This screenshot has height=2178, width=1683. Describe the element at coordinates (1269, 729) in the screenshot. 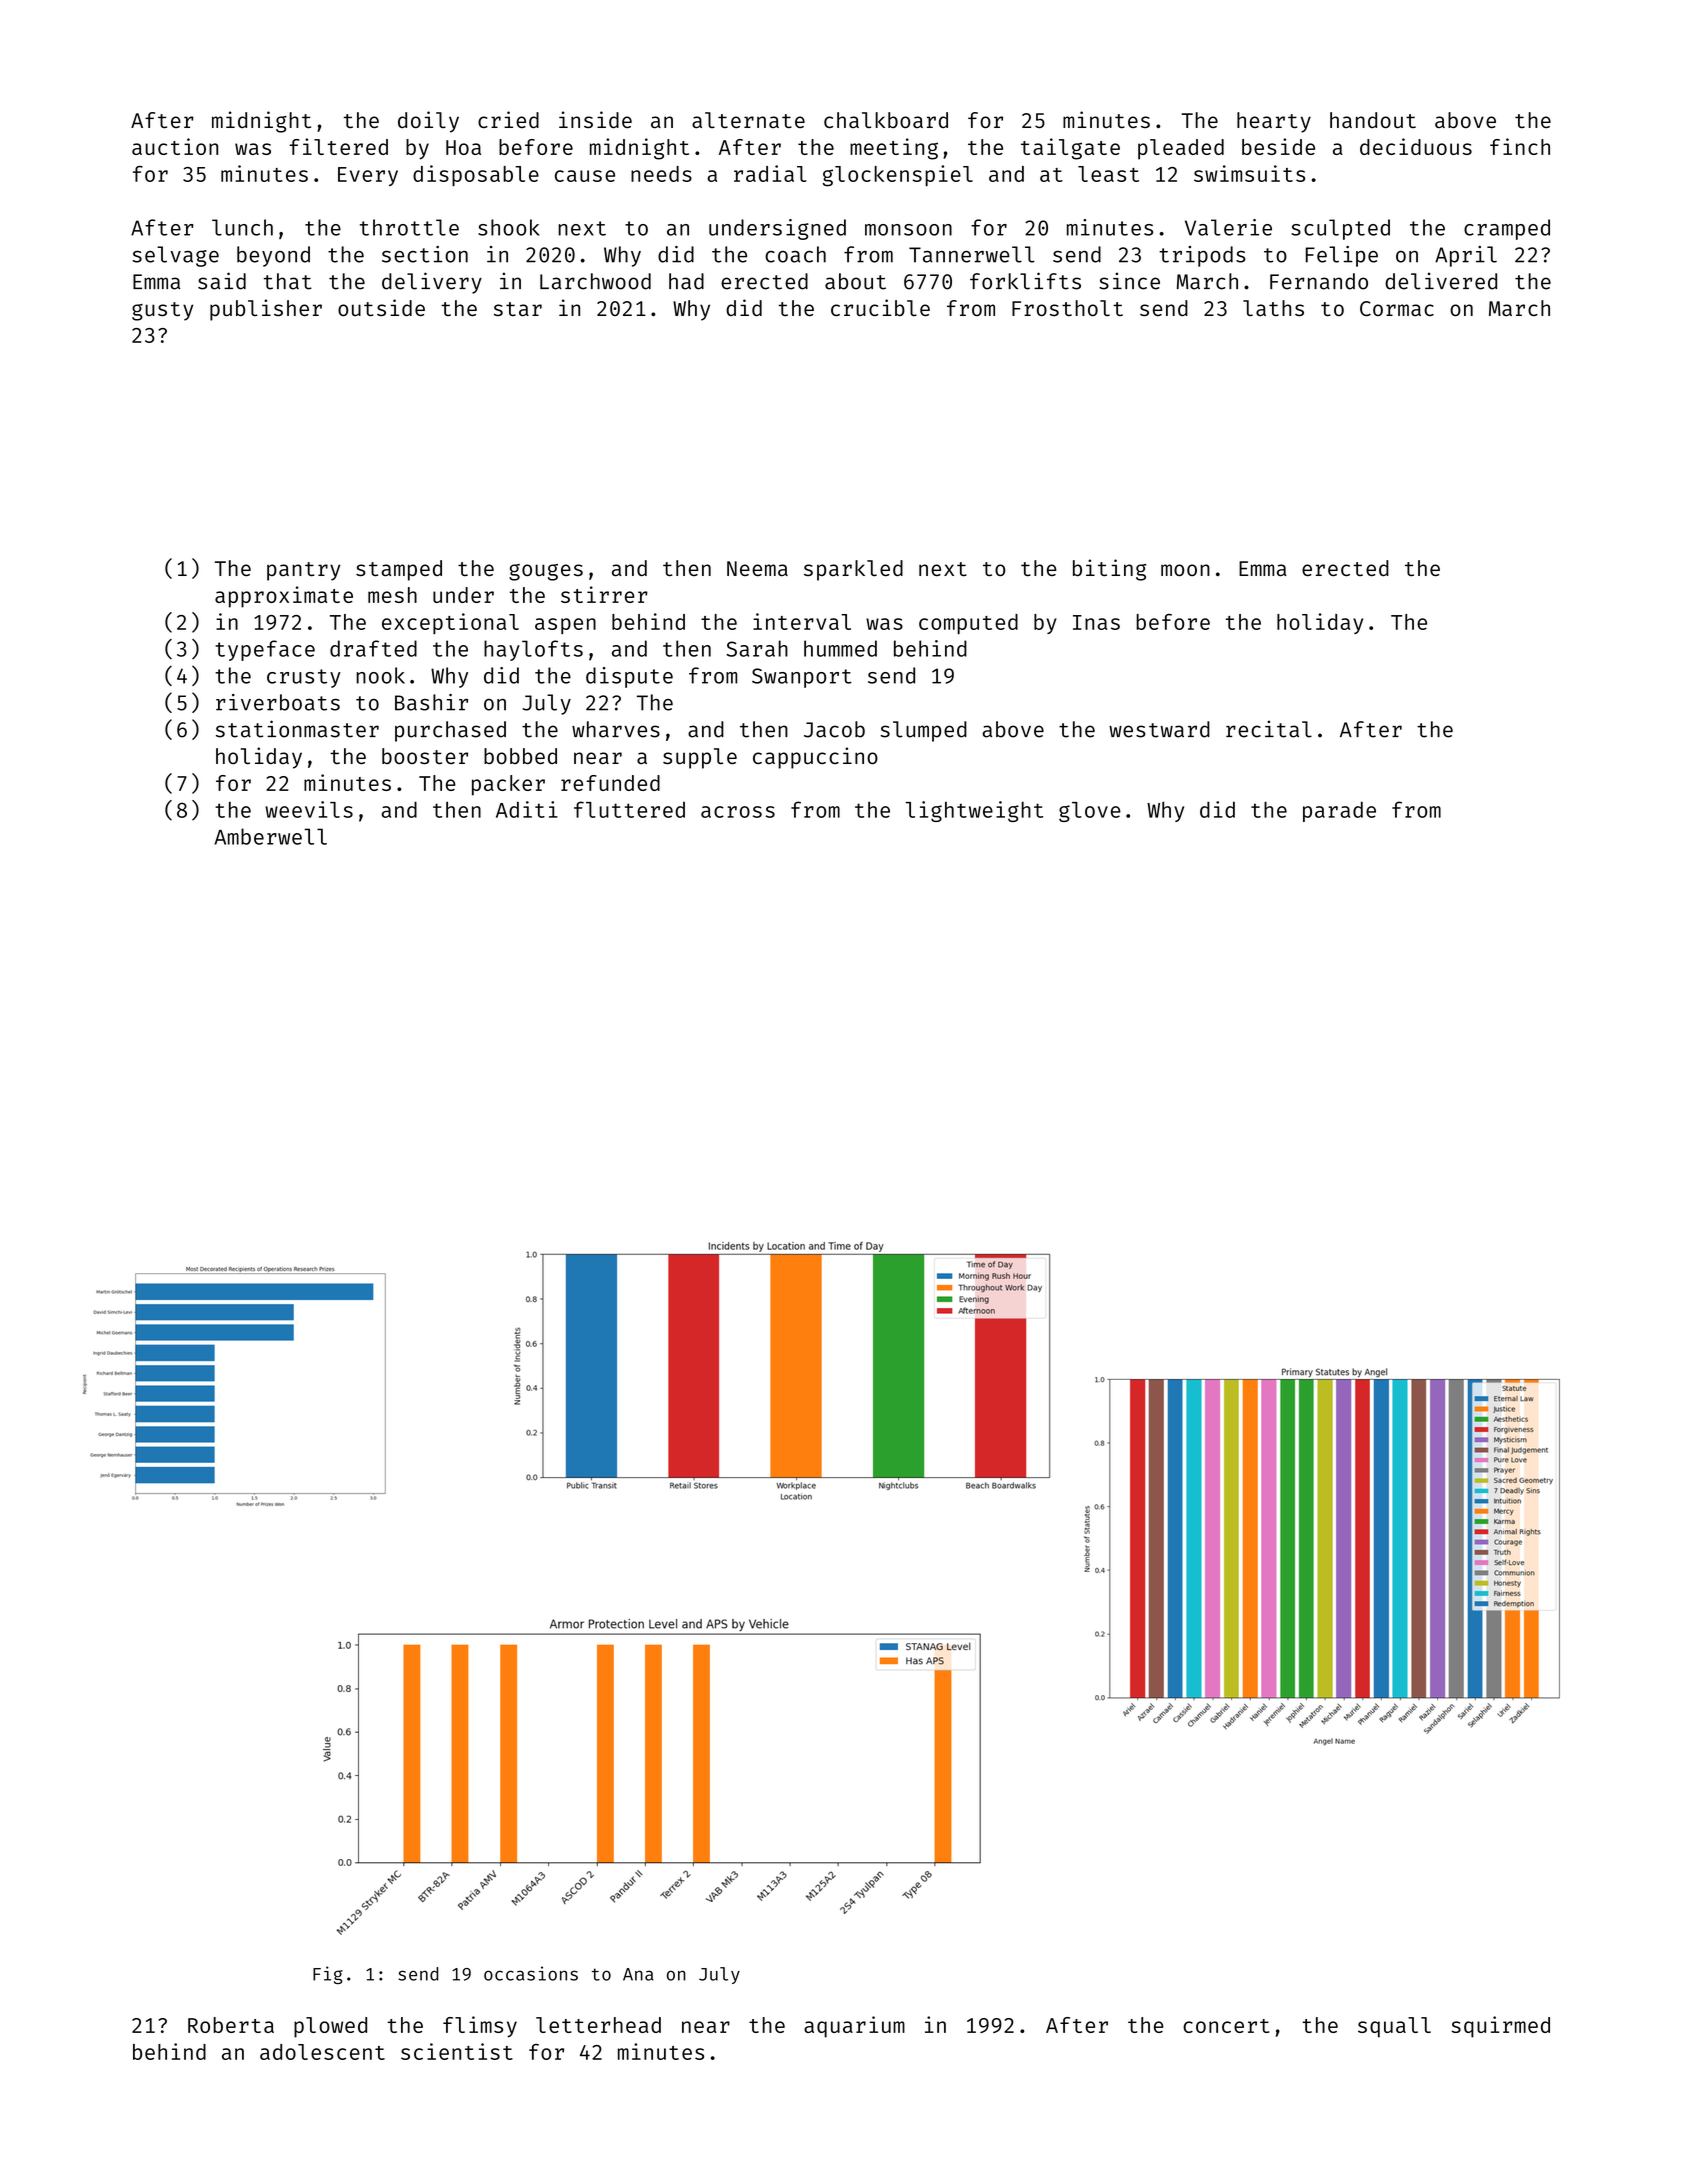

I see `recital` at that location.
